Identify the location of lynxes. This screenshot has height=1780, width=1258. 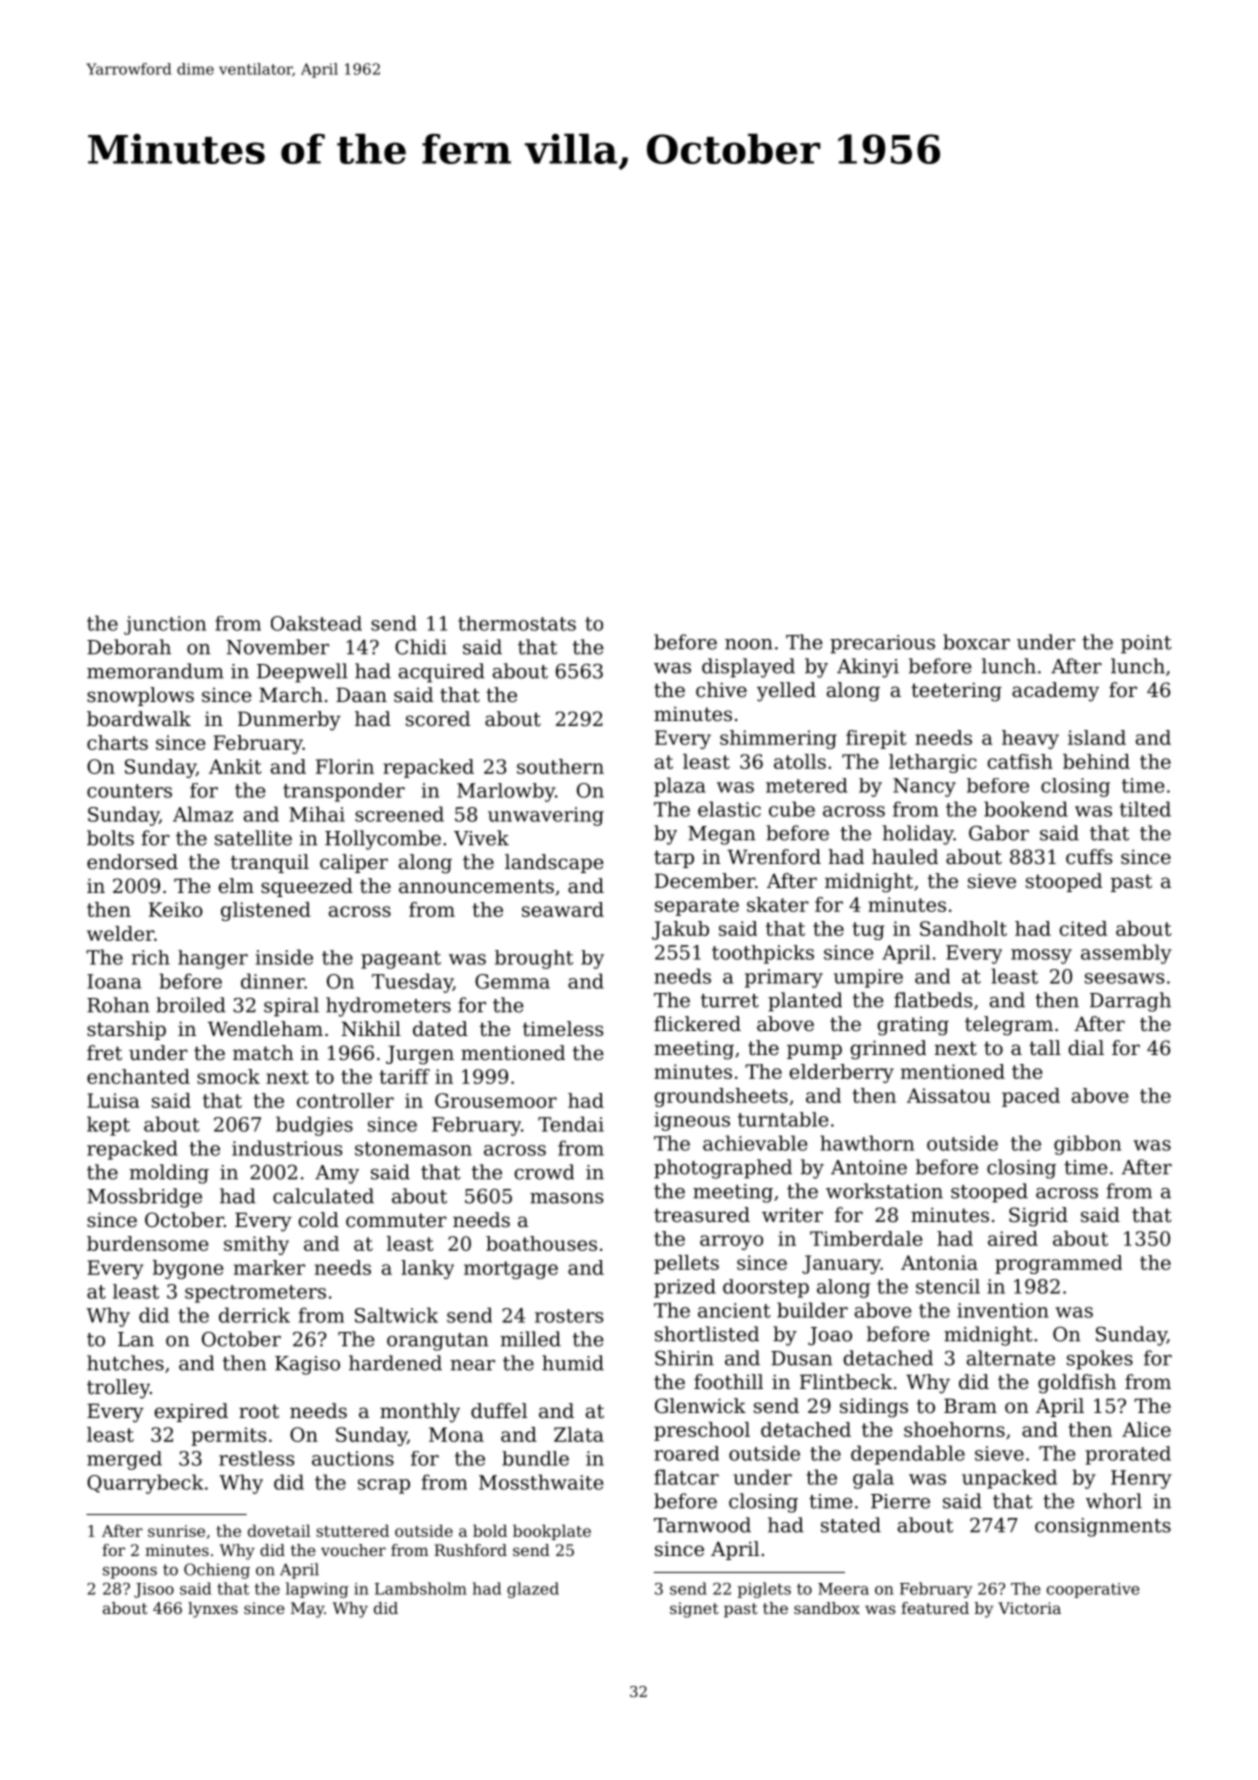
(213, 1610).
